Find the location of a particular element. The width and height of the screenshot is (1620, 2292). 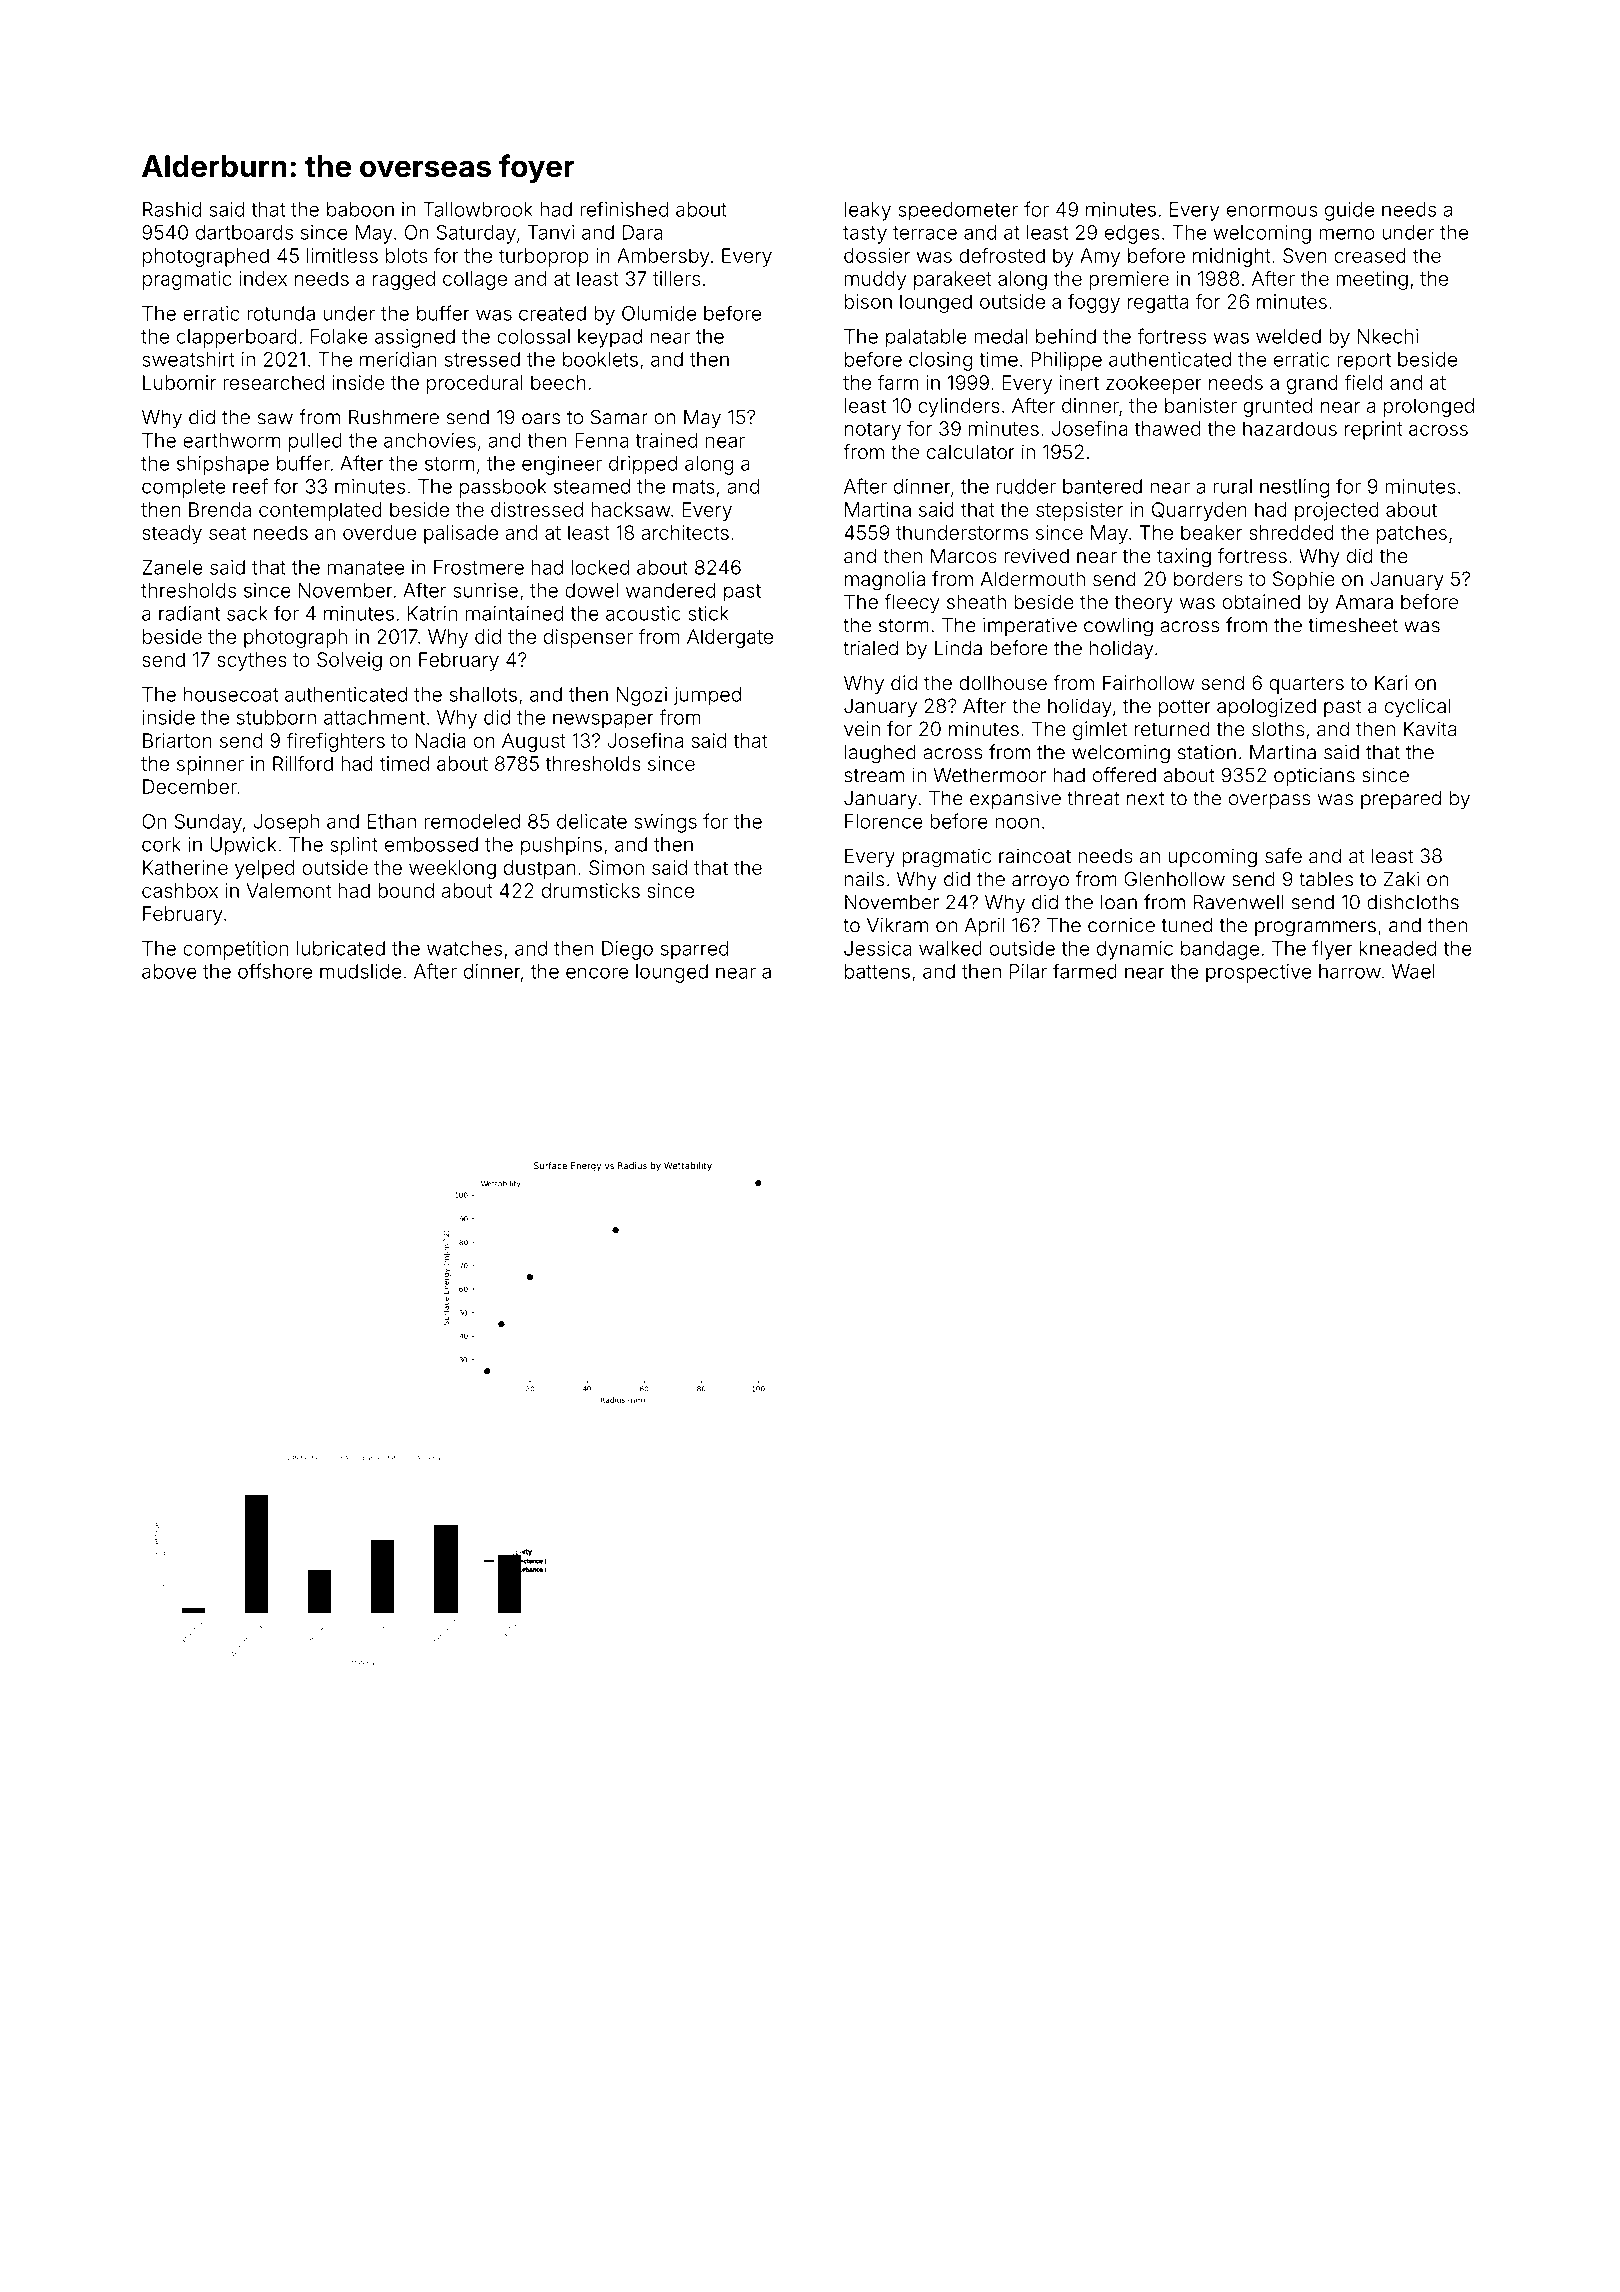

Zanele is located at coordinates (172, 567).
